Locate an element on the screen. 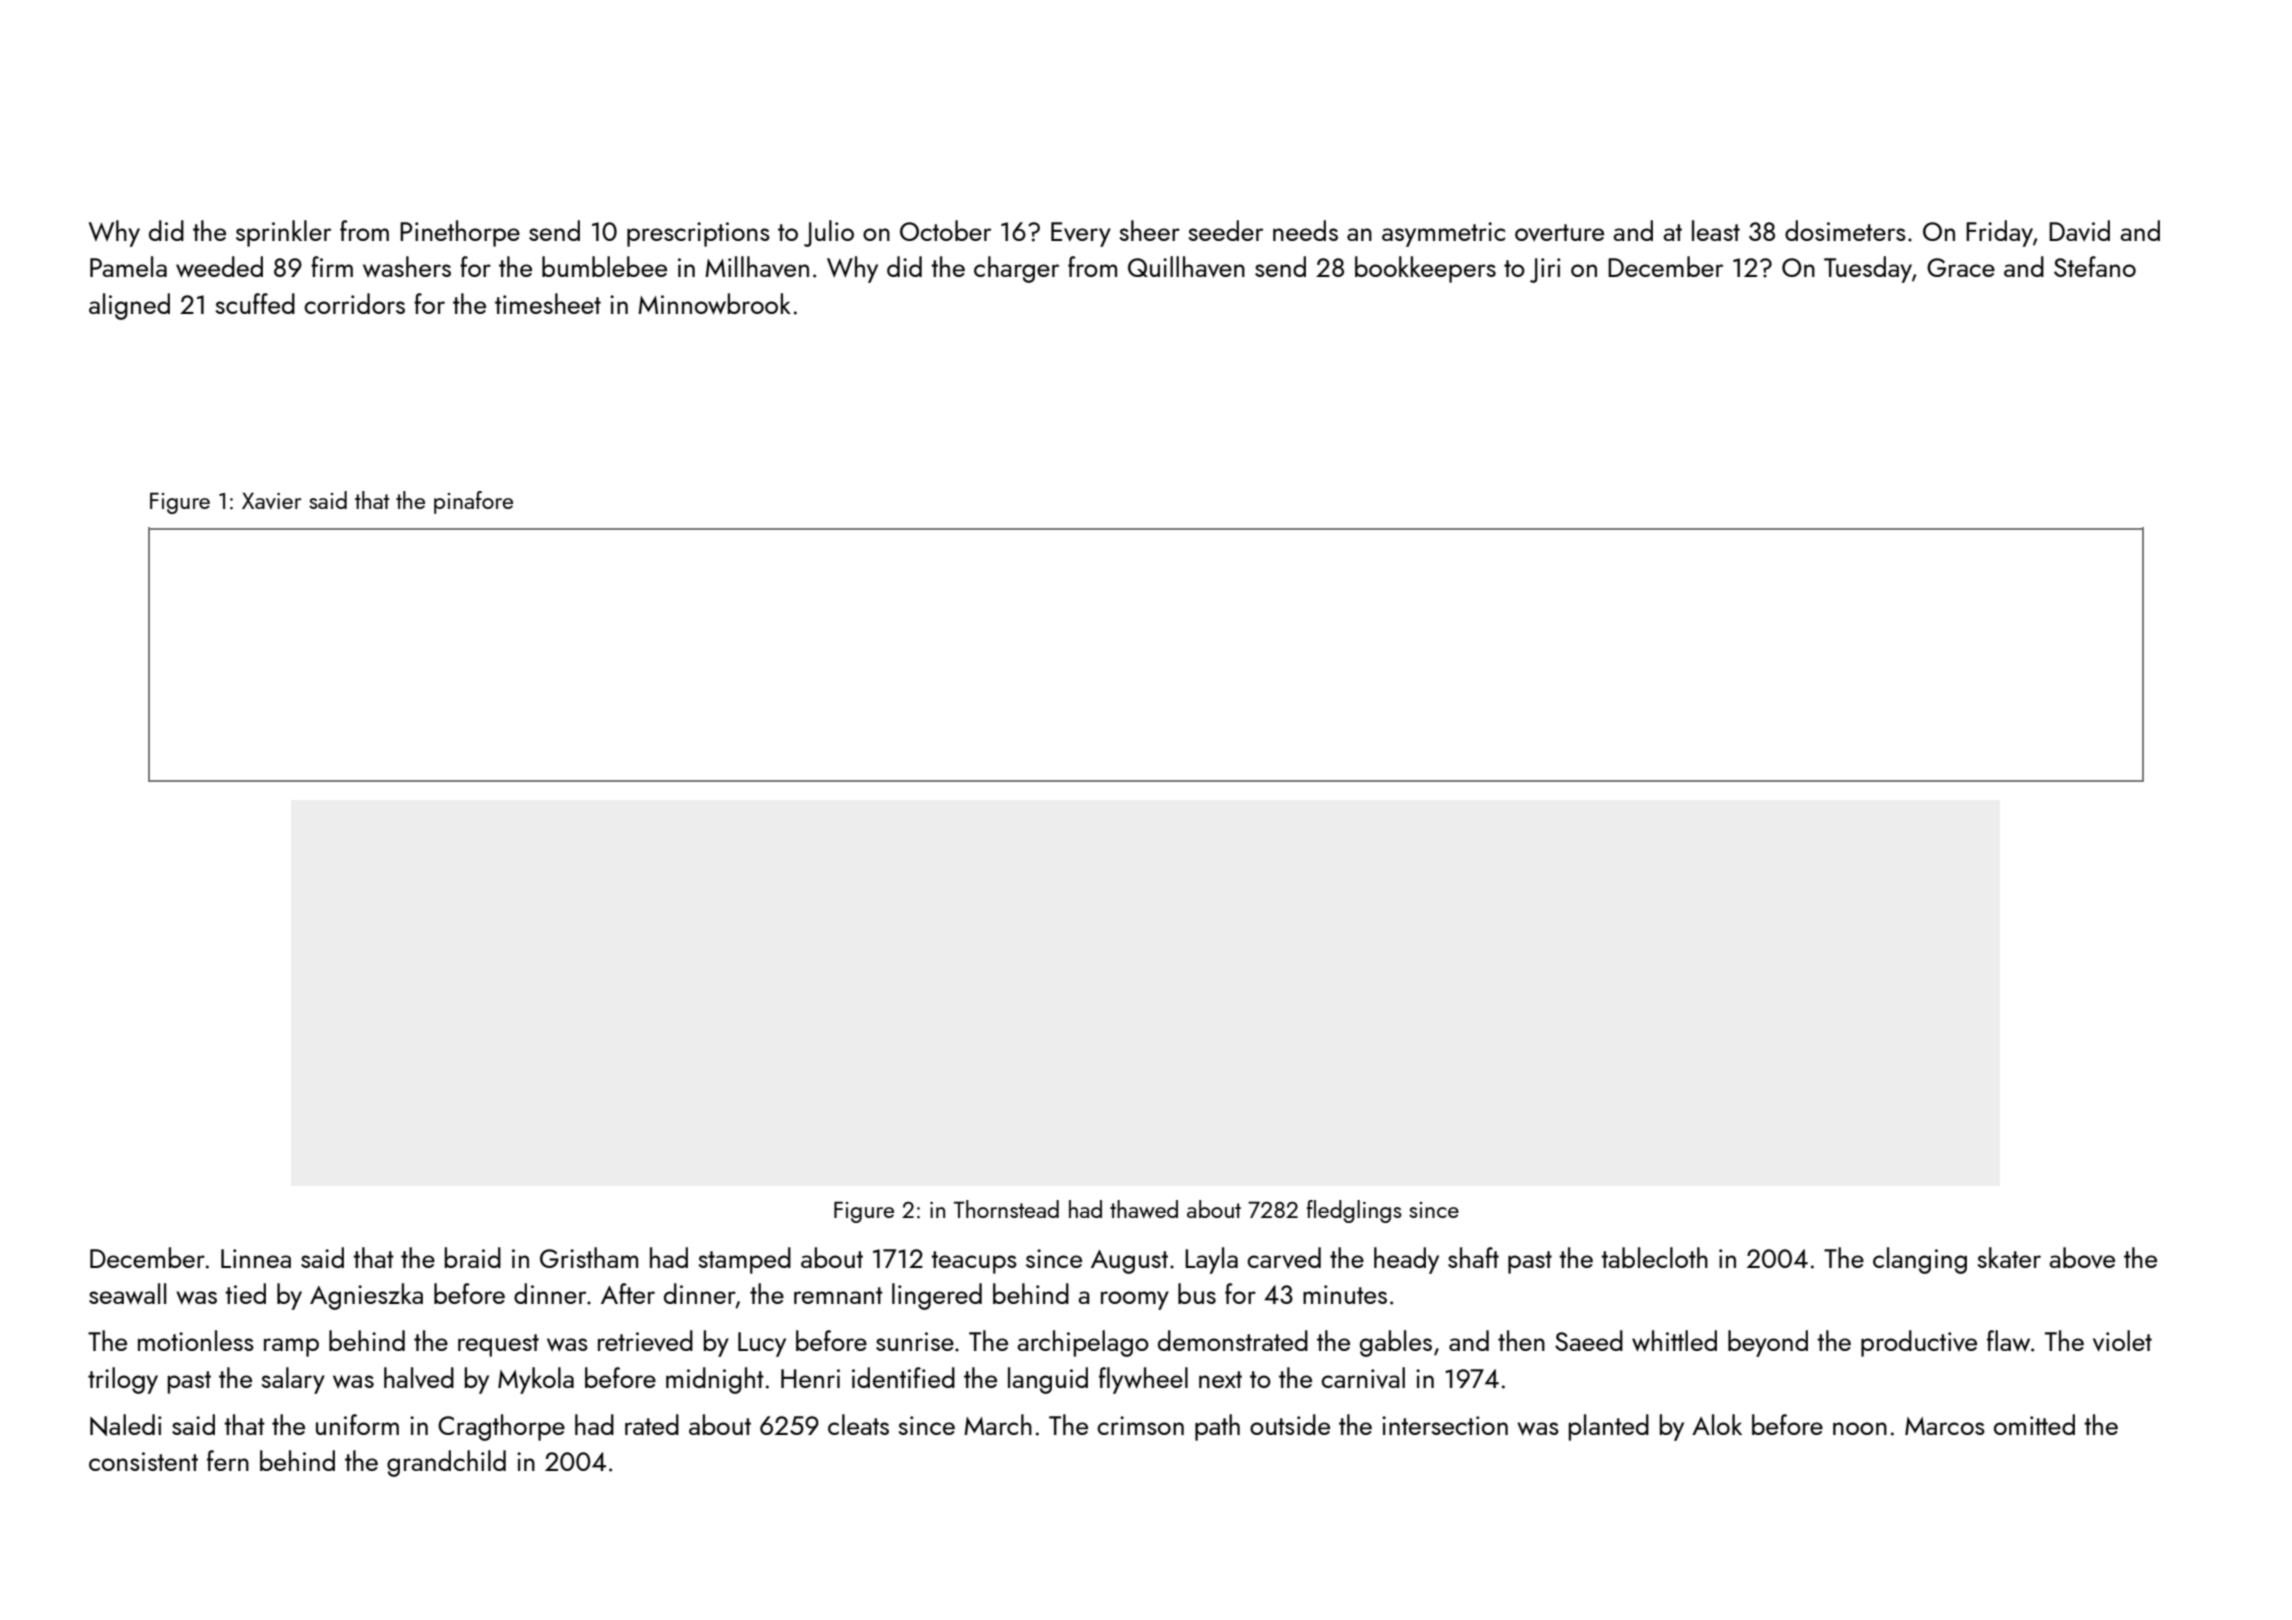  Thornstead is located at coordinates (1006, 1209).
